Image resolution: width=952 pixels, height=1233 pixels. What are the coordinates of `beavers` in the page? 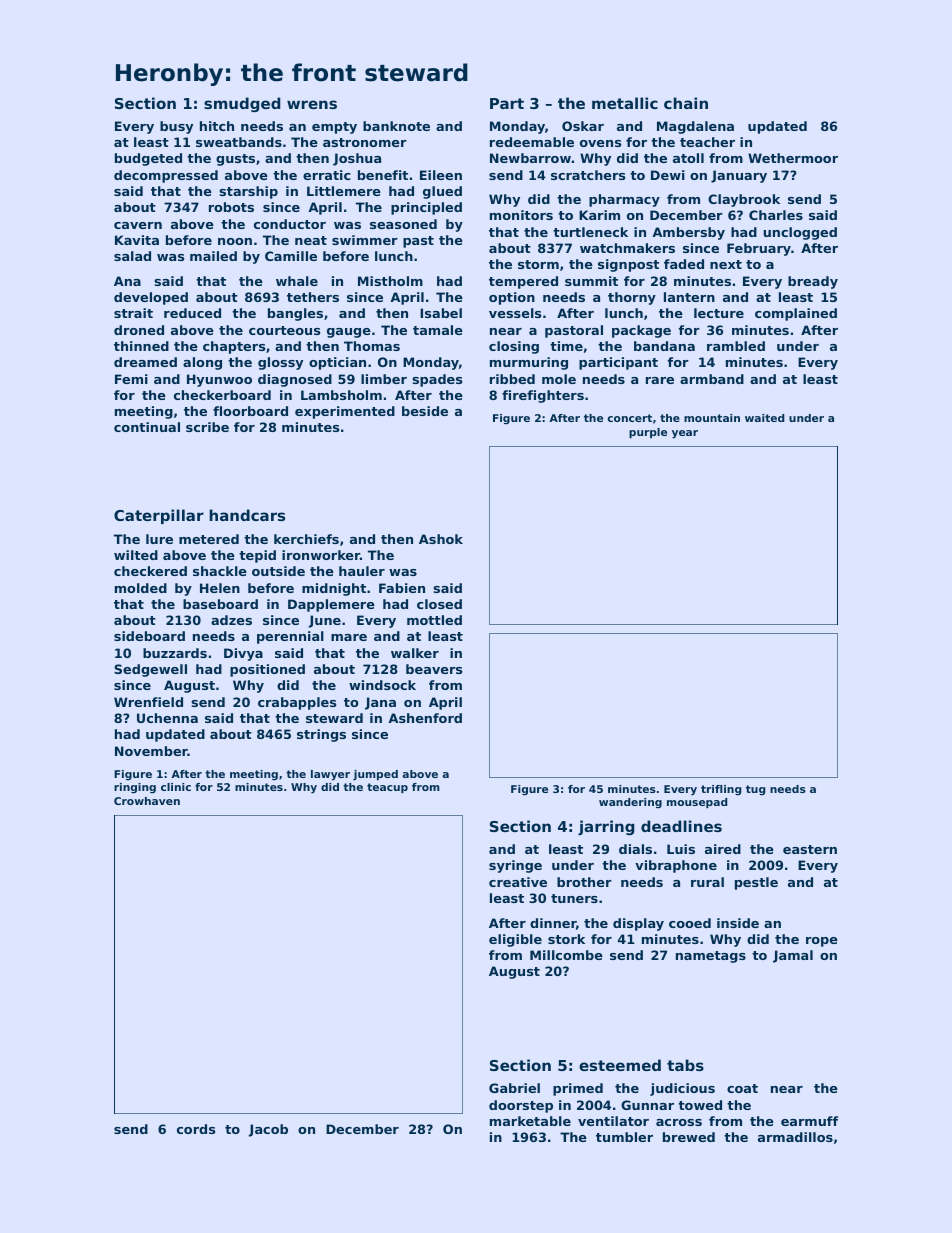 It's located at (434, 669).
